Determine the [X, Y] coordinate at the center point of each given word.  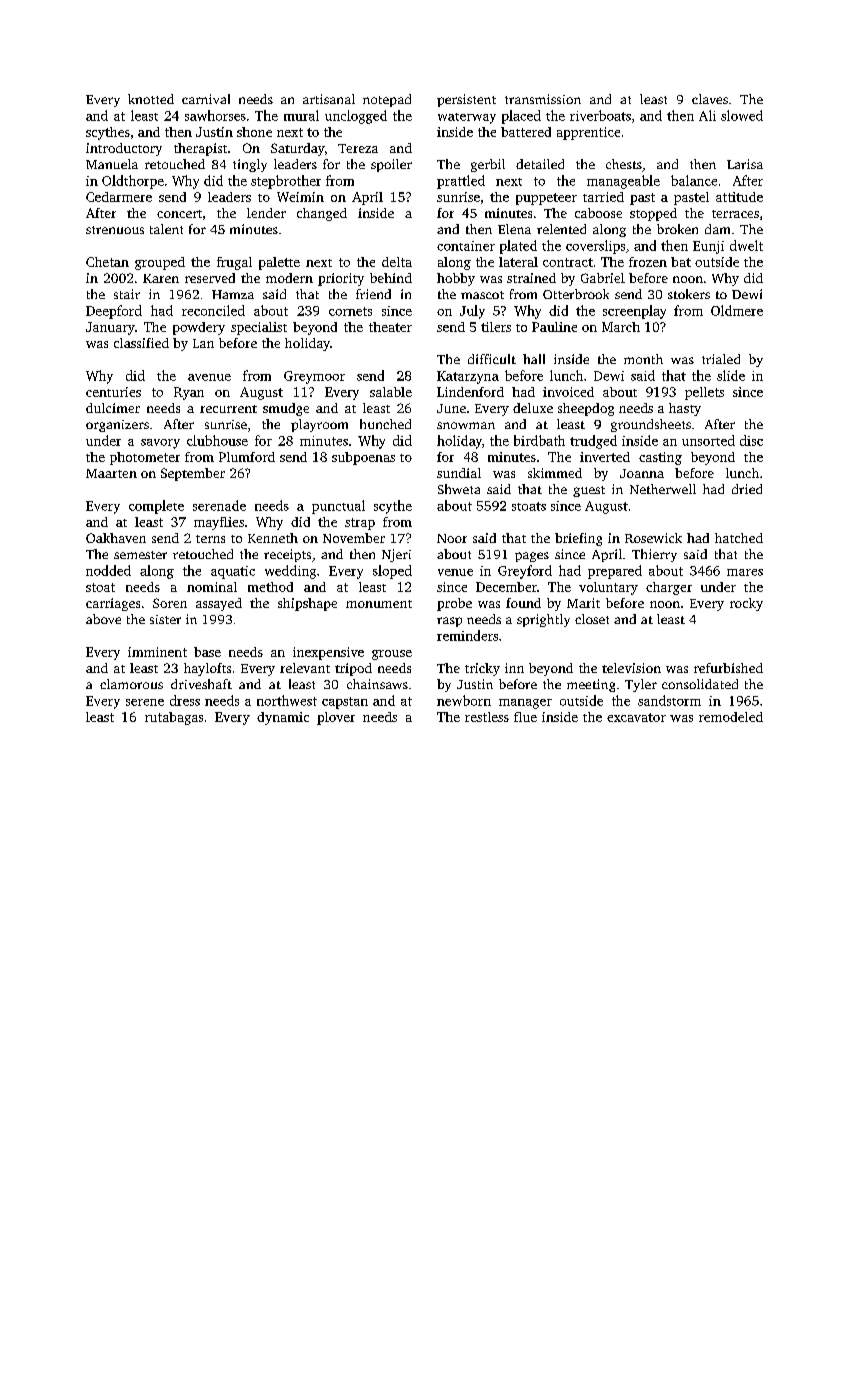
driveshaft [201, 684]
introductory [124, 149]
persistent [466, 100]
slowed [742, 115]
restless [487, 717]
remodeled [731, 717]
